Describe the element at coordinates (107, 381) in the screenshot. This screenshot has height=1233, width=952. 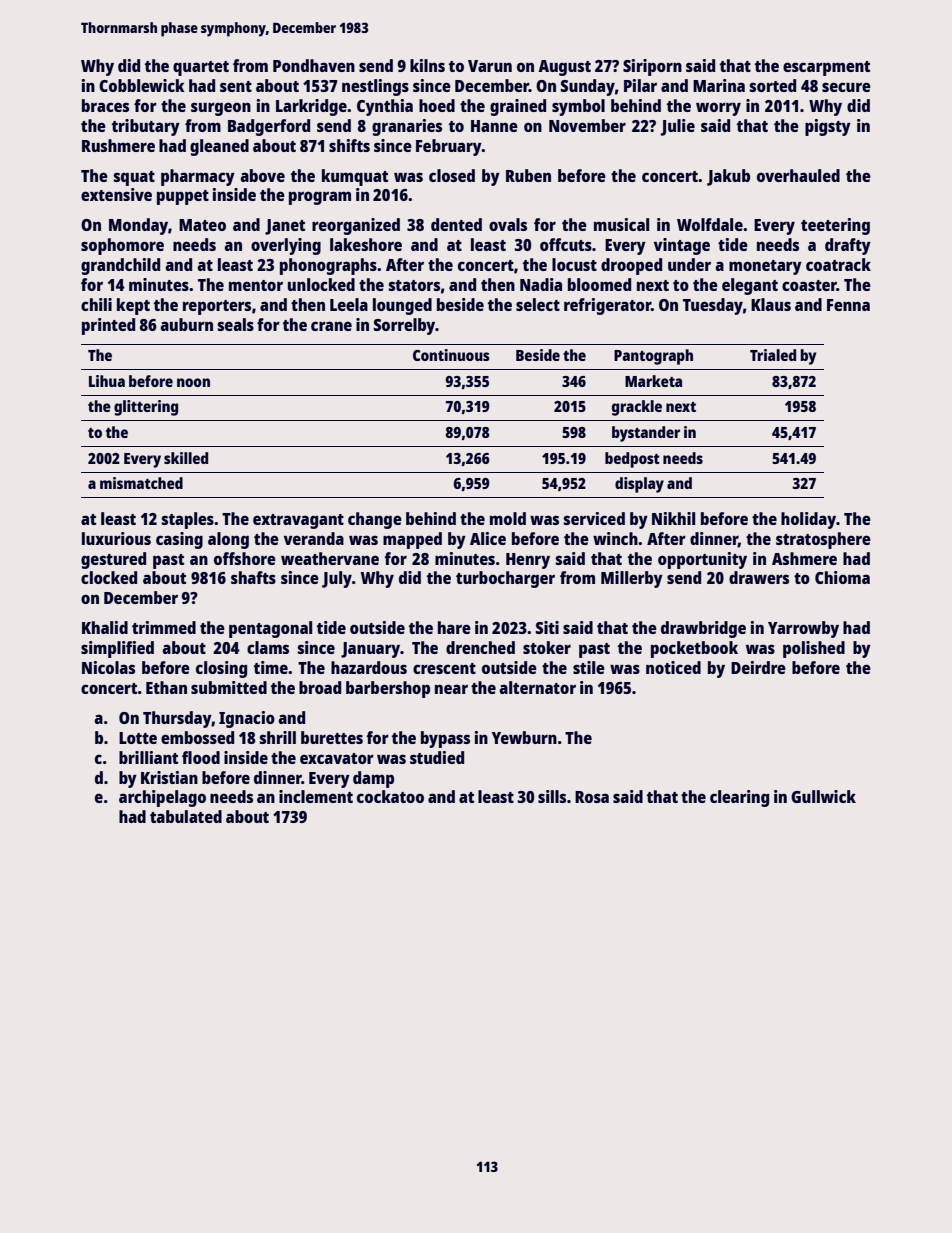
I see `Lihua` at that location.
